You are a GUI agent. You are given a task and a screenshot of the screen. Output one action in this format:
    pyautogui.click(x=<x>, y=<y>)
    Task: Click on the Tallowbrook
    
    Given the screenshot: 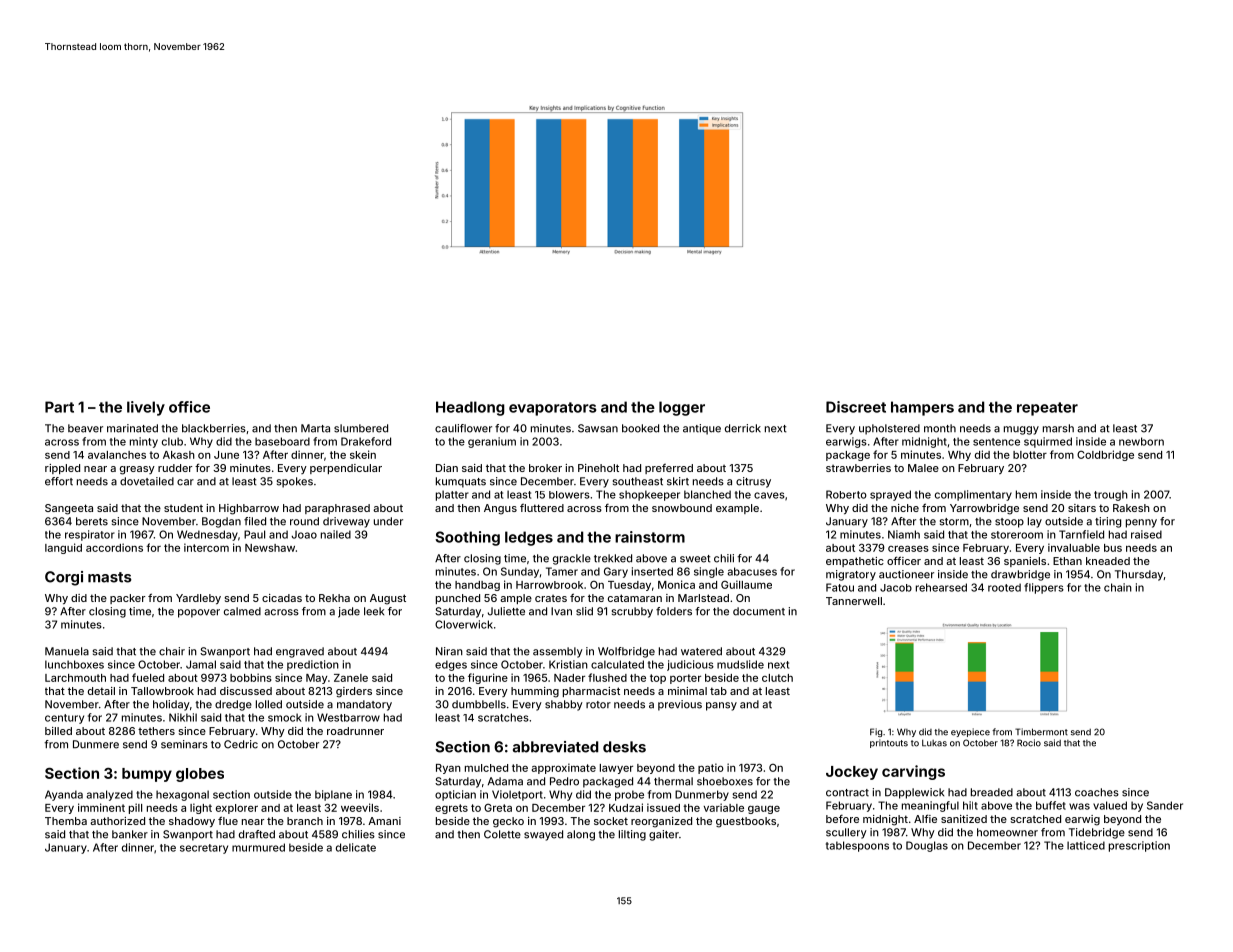 What is the action you would take?
    pyautogui.click(x=162, y=691)
